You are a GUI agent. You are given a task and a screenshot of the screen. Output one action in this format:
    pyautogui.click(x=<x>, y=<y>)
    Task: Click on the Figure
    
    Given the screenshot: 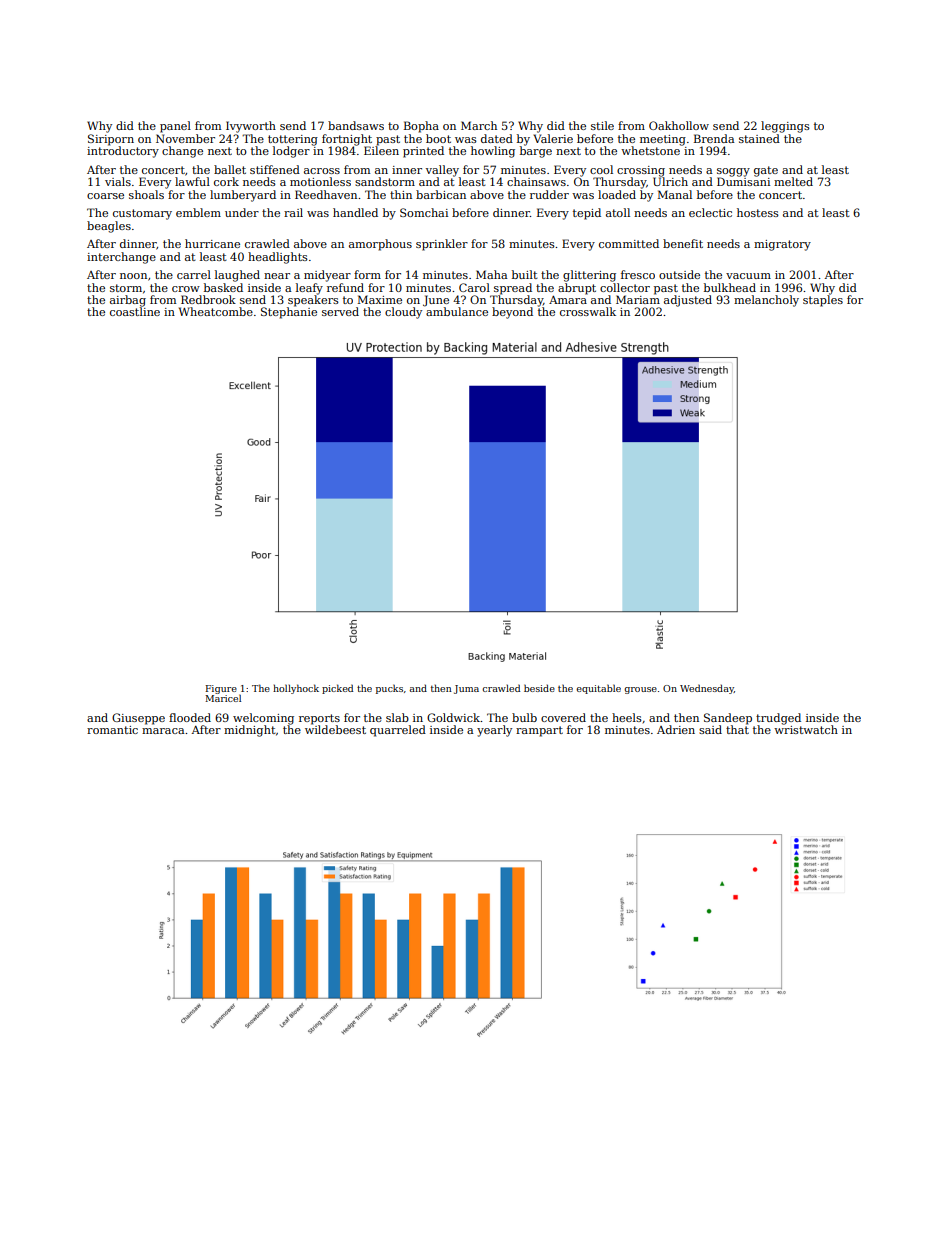 What is the action you would take?
    pyautogui.click(x=221, y=689)
